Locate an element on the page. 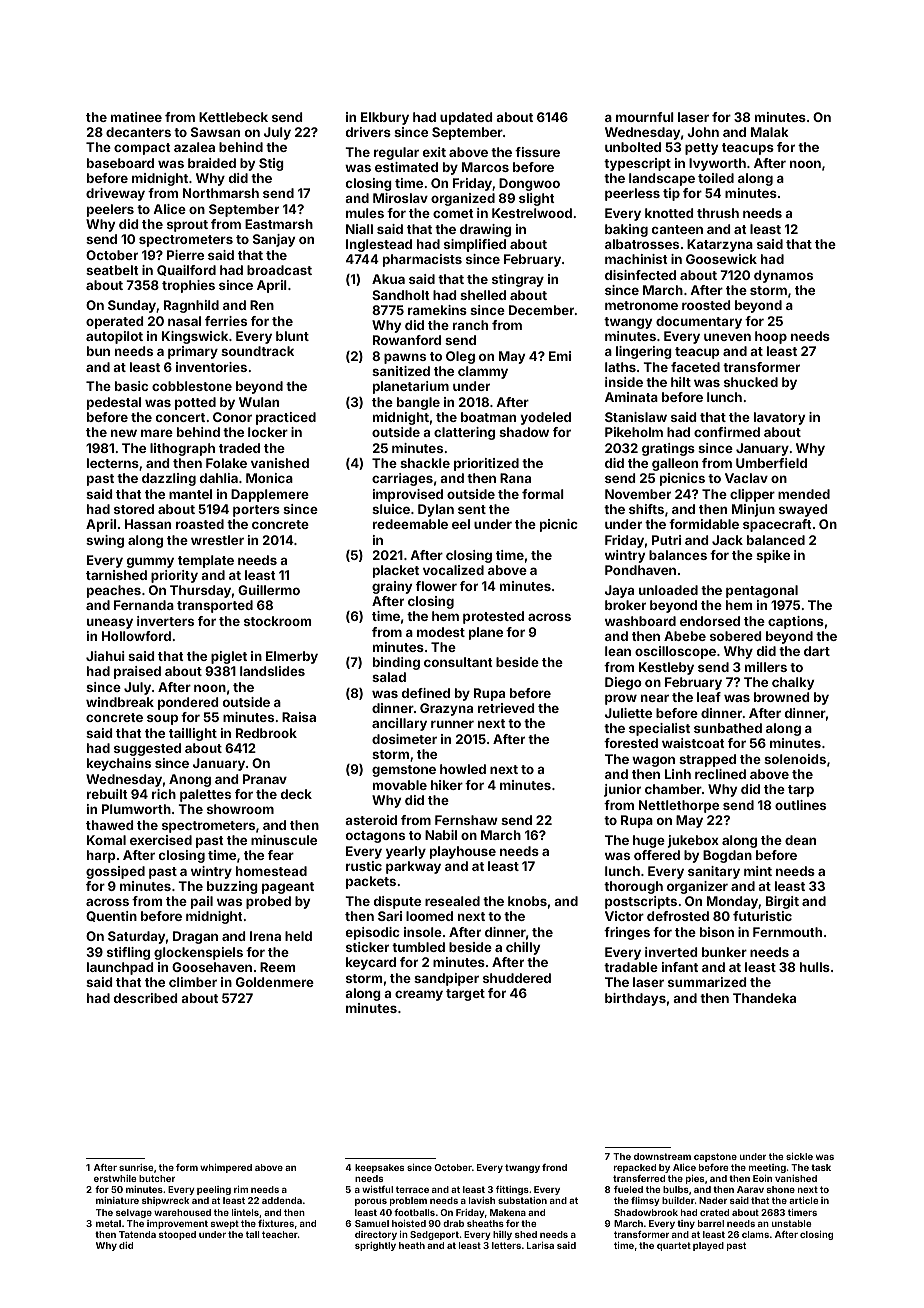 This document has height=1308, width=924. tip is located at coordinates (671, 194).
